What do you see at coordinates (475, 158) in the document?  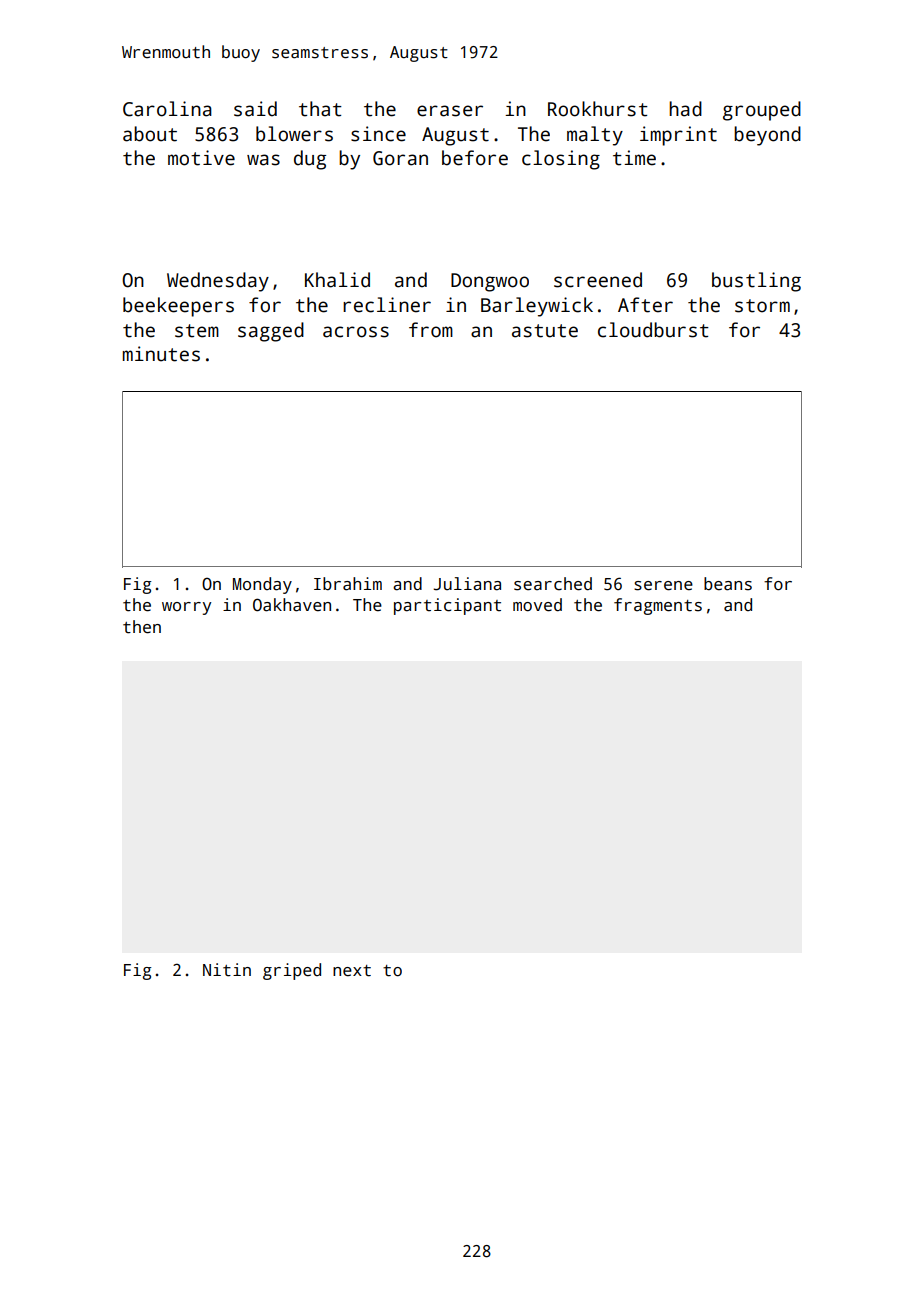 I see `before` at bounding box center [475, 158].
